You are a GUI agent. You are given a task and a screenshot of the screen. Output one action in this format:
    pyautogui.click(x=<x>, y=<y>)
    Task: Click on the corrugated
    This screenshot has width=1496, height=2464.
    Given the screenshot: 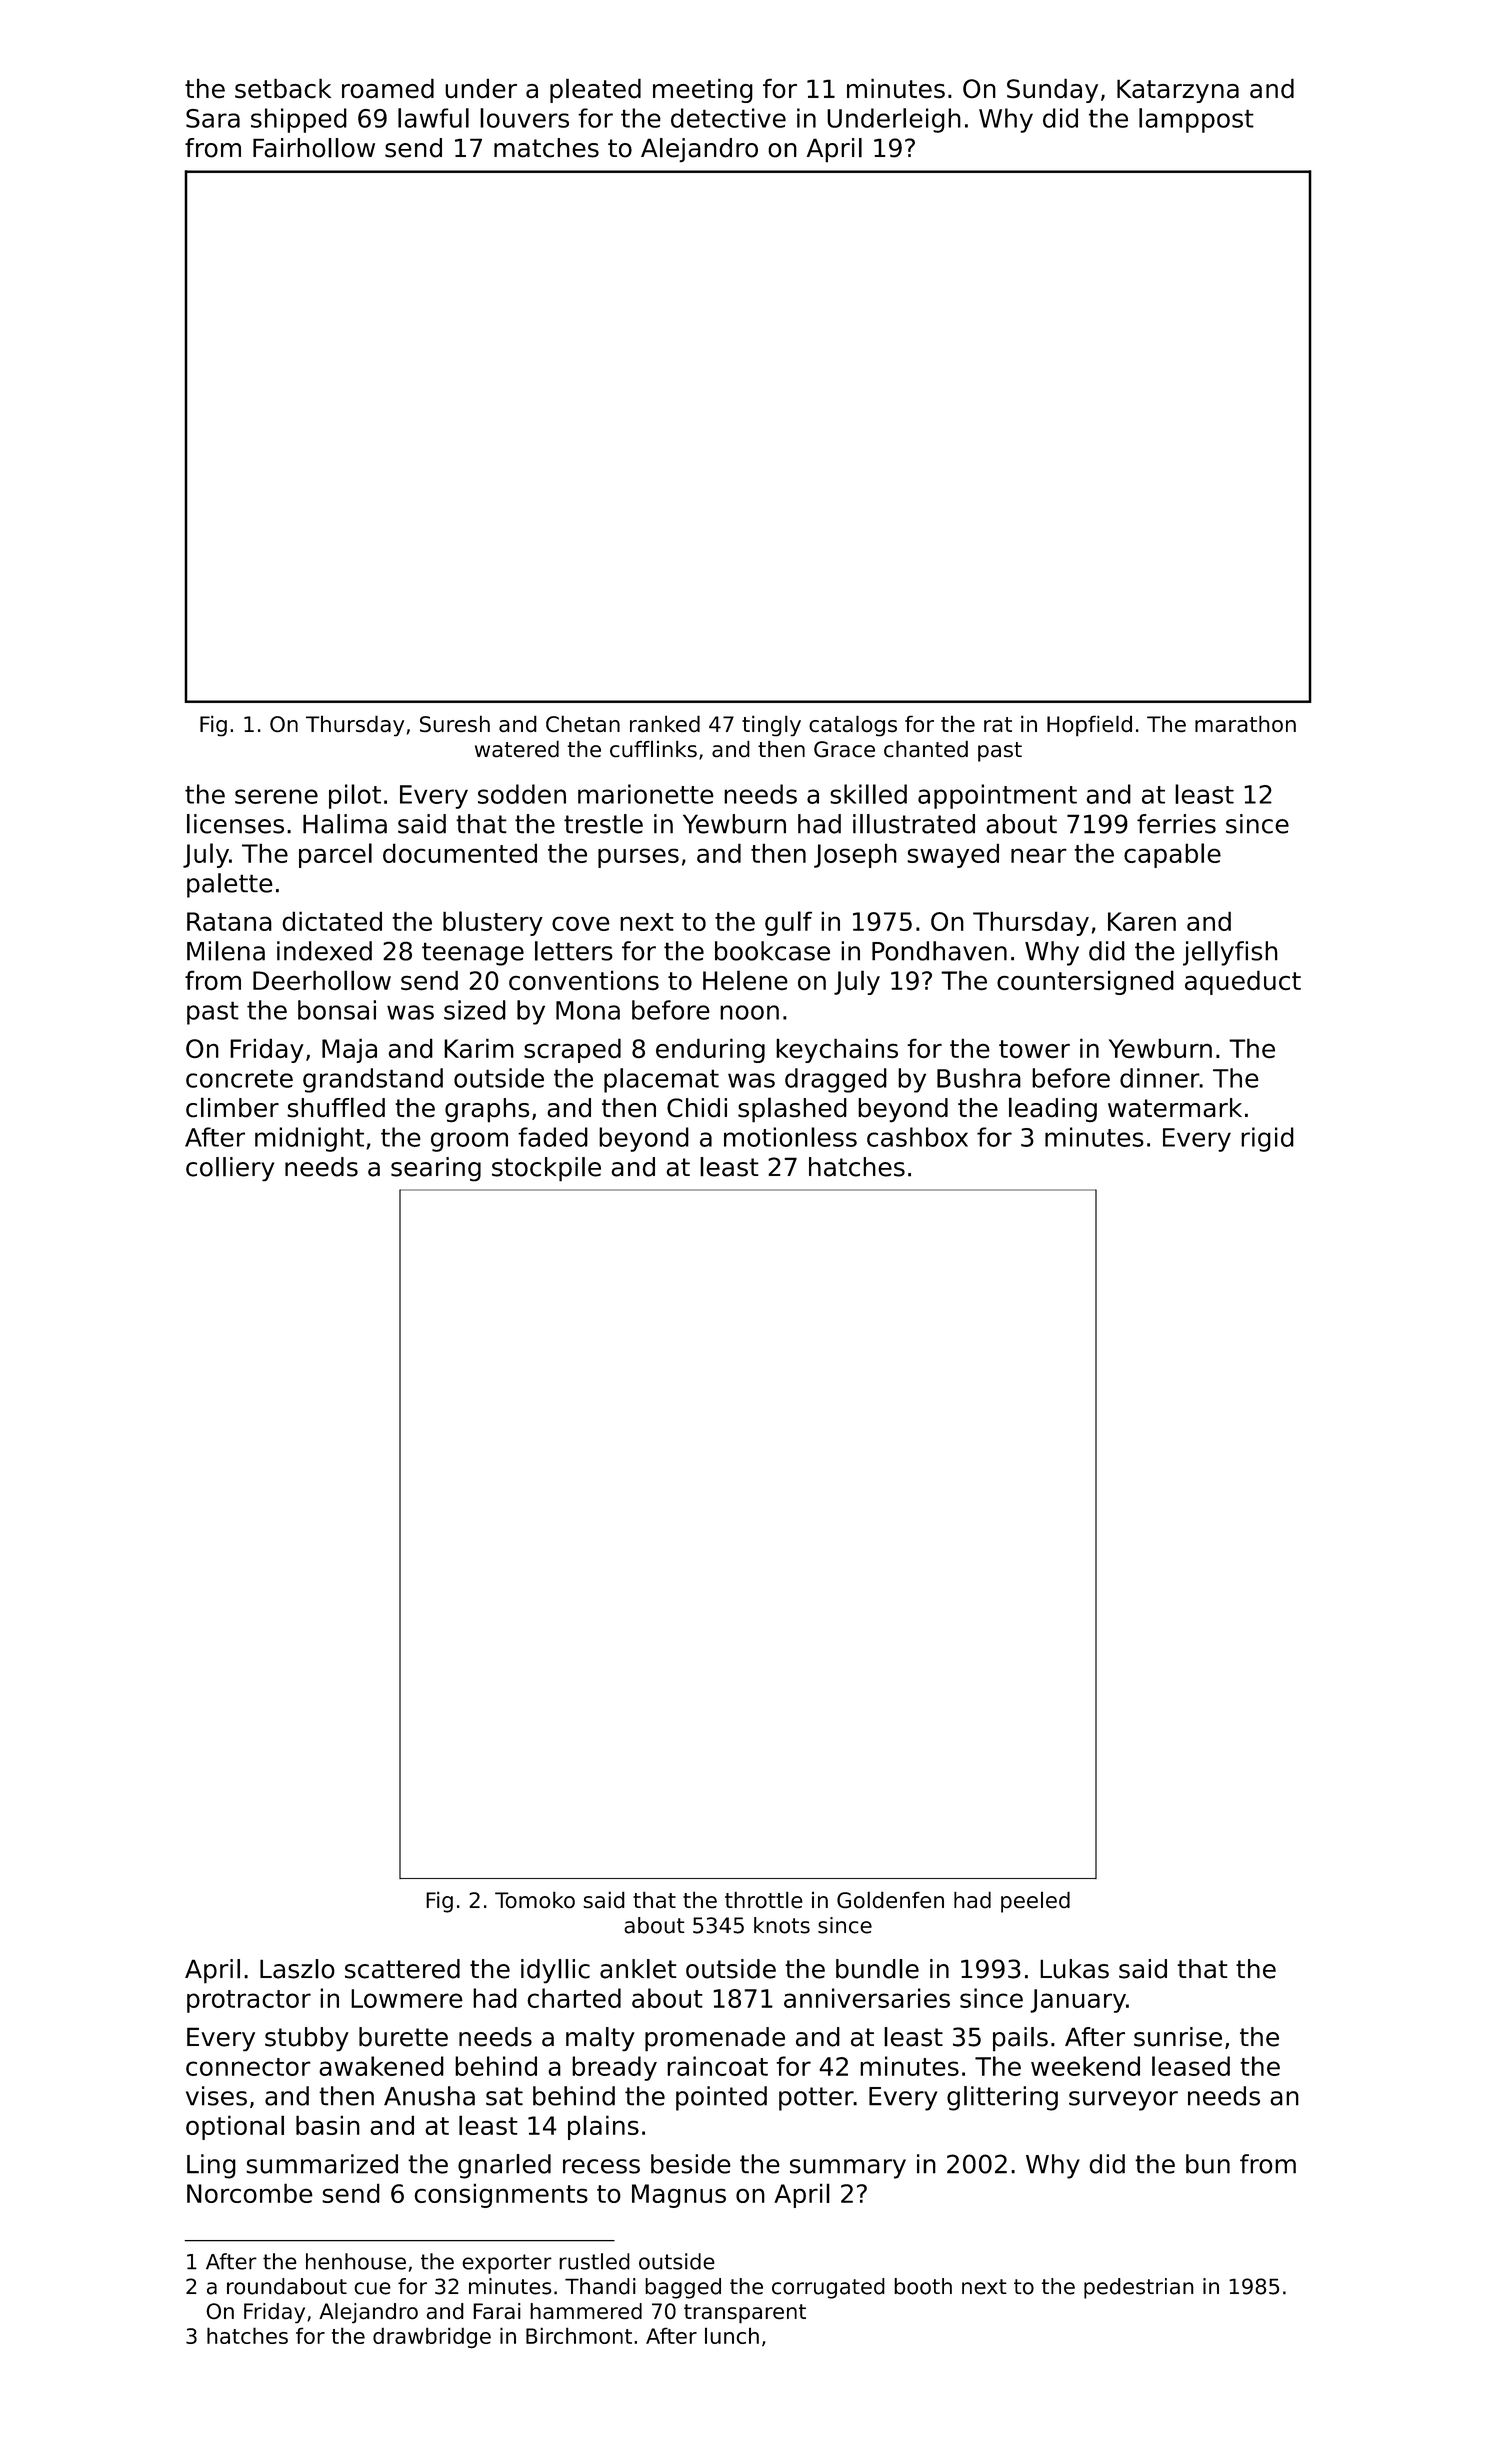 What is the action you would take?
    pyautogui.click(x=828, y=2288)
